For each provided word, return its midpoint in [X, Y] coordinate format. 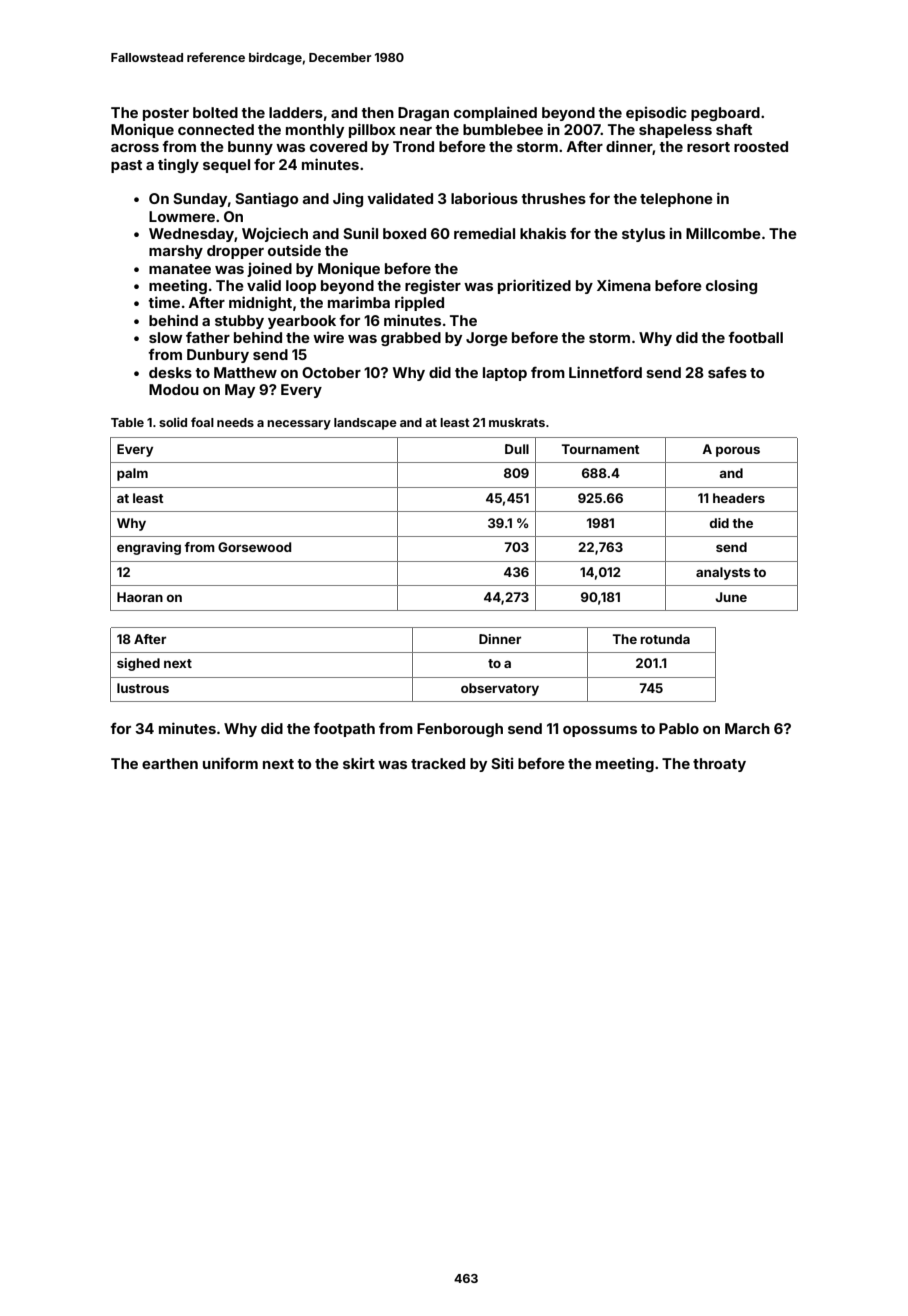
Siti [502, 763]
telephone [676, 200]
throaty [719, 765]
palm [132, 474]
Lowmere [182, 216]
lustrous [143, 688]
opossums [600, 731]
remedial [484, 233]
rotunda [665, 639]
